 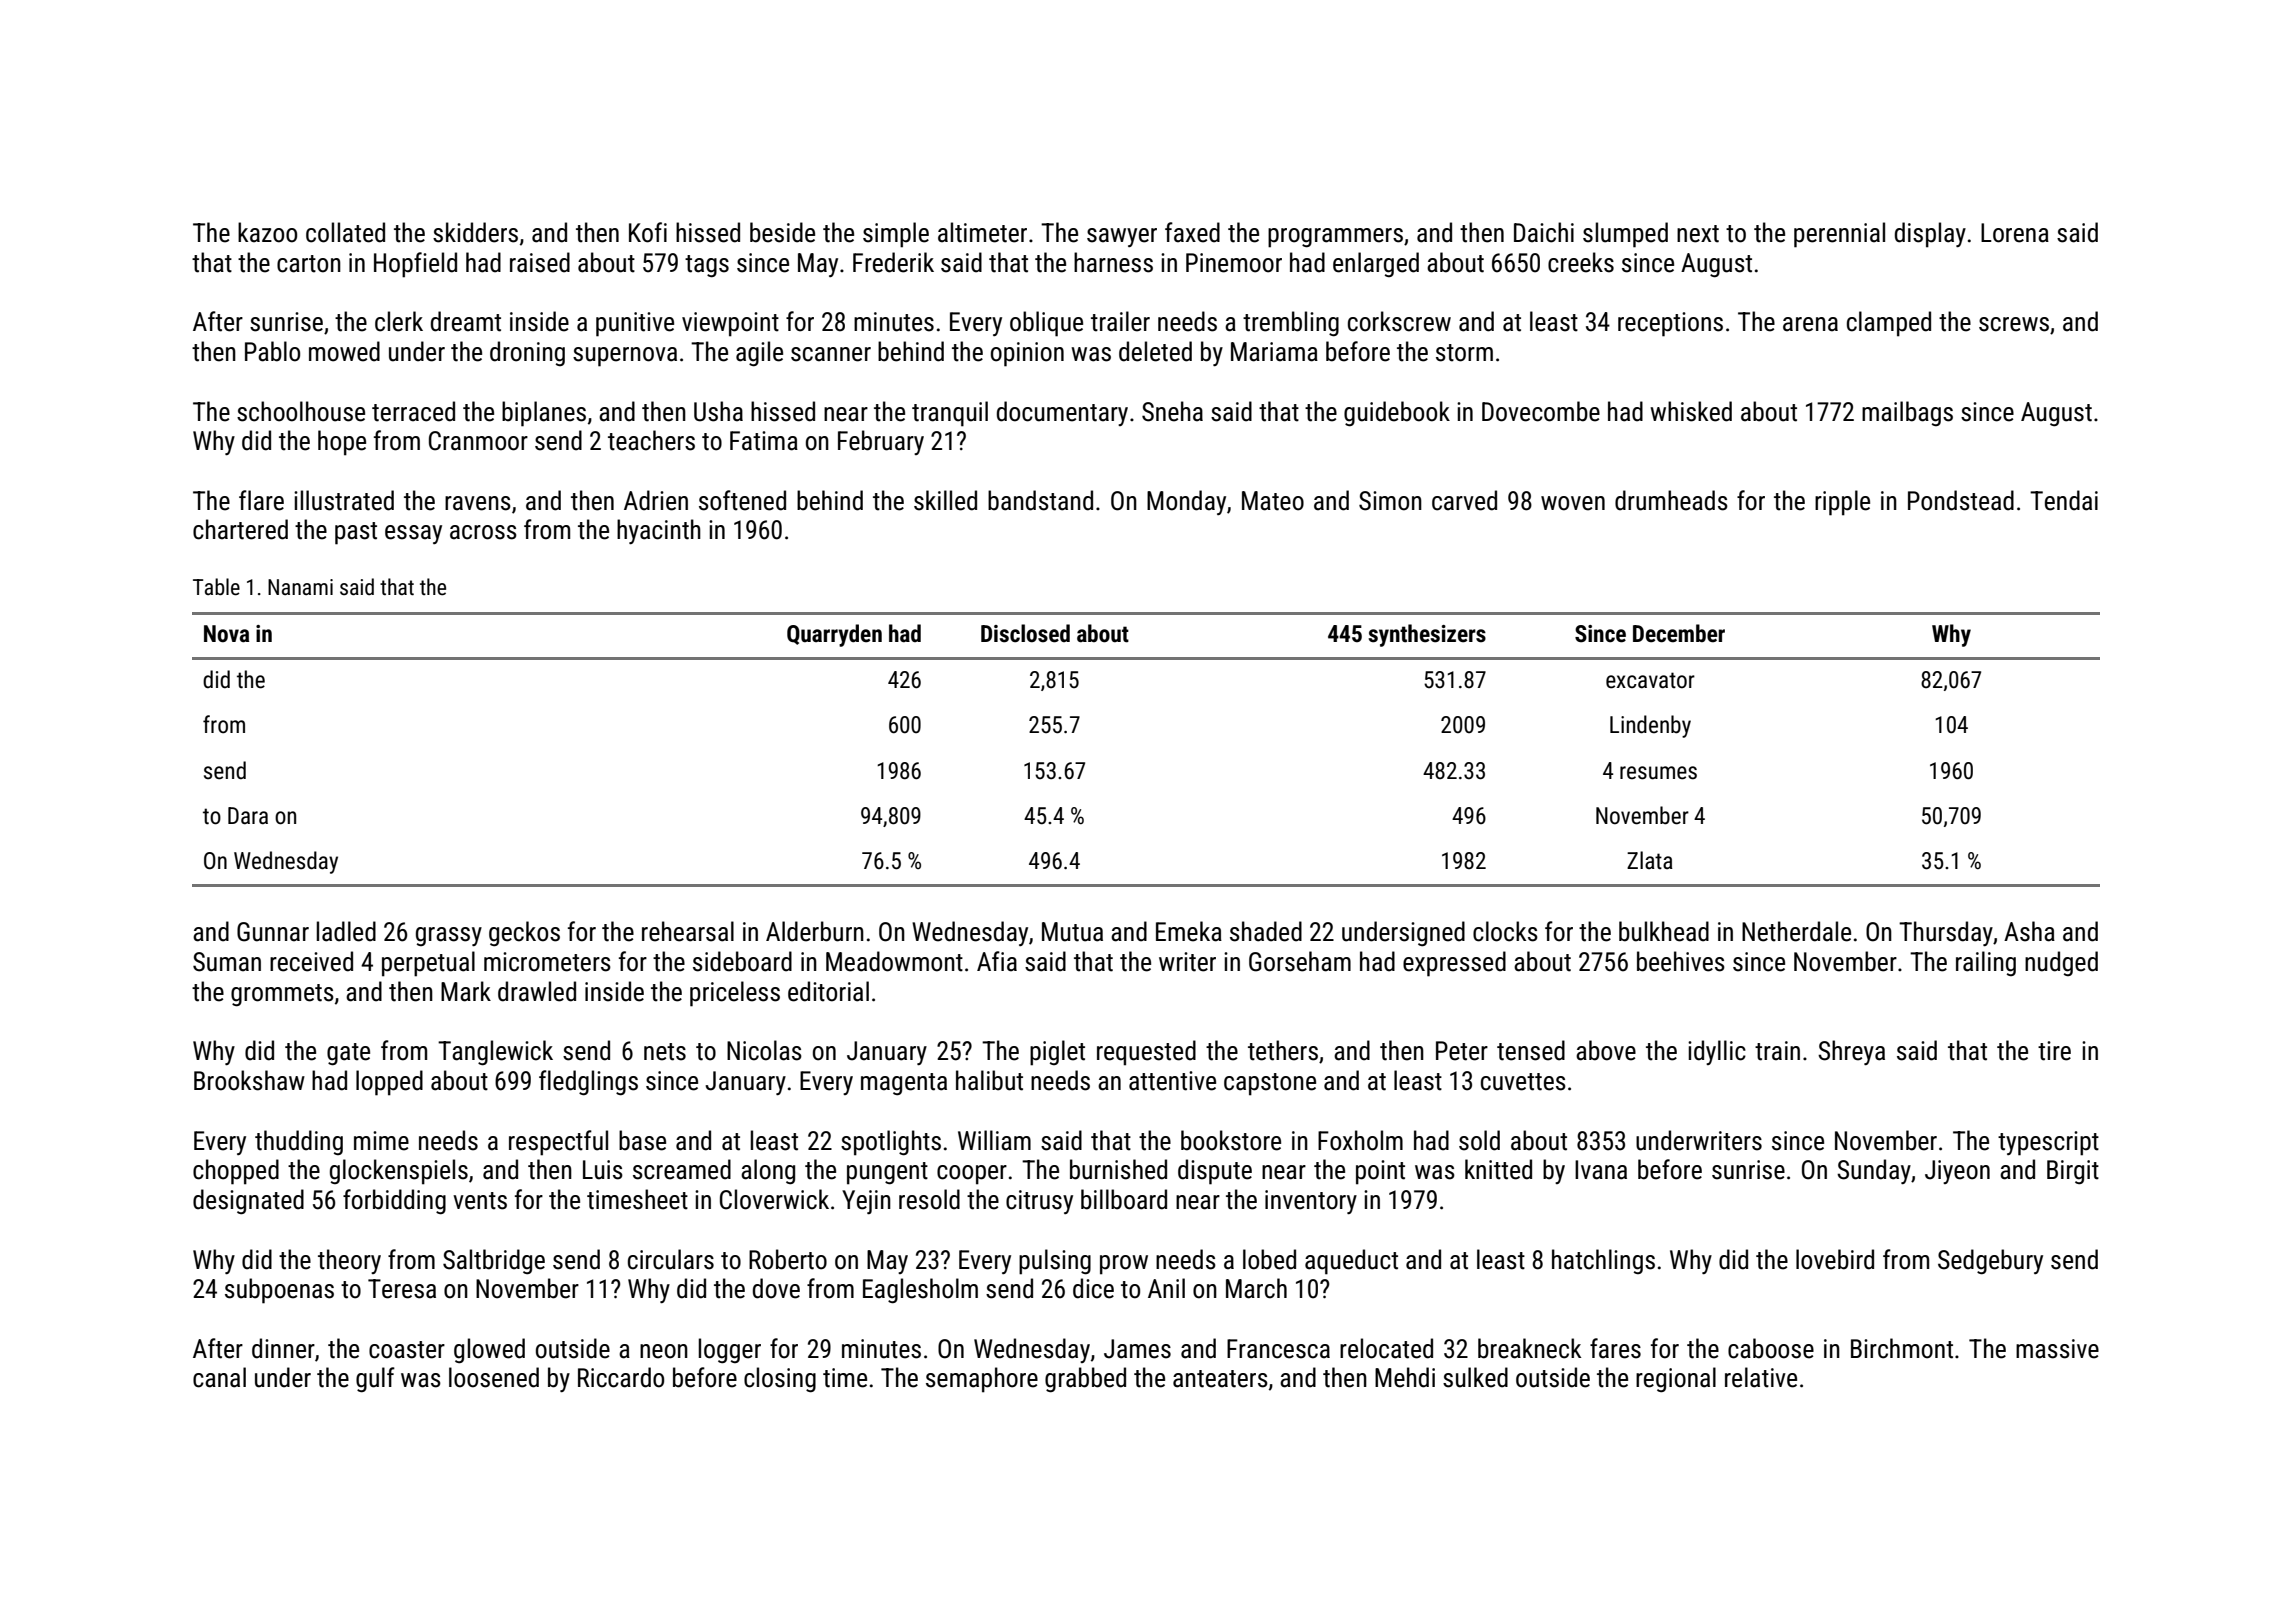 What do you see at coordinates (1146, 1053) in the screenshot?
I see `requested` at bounding box center [1146, 1053].
